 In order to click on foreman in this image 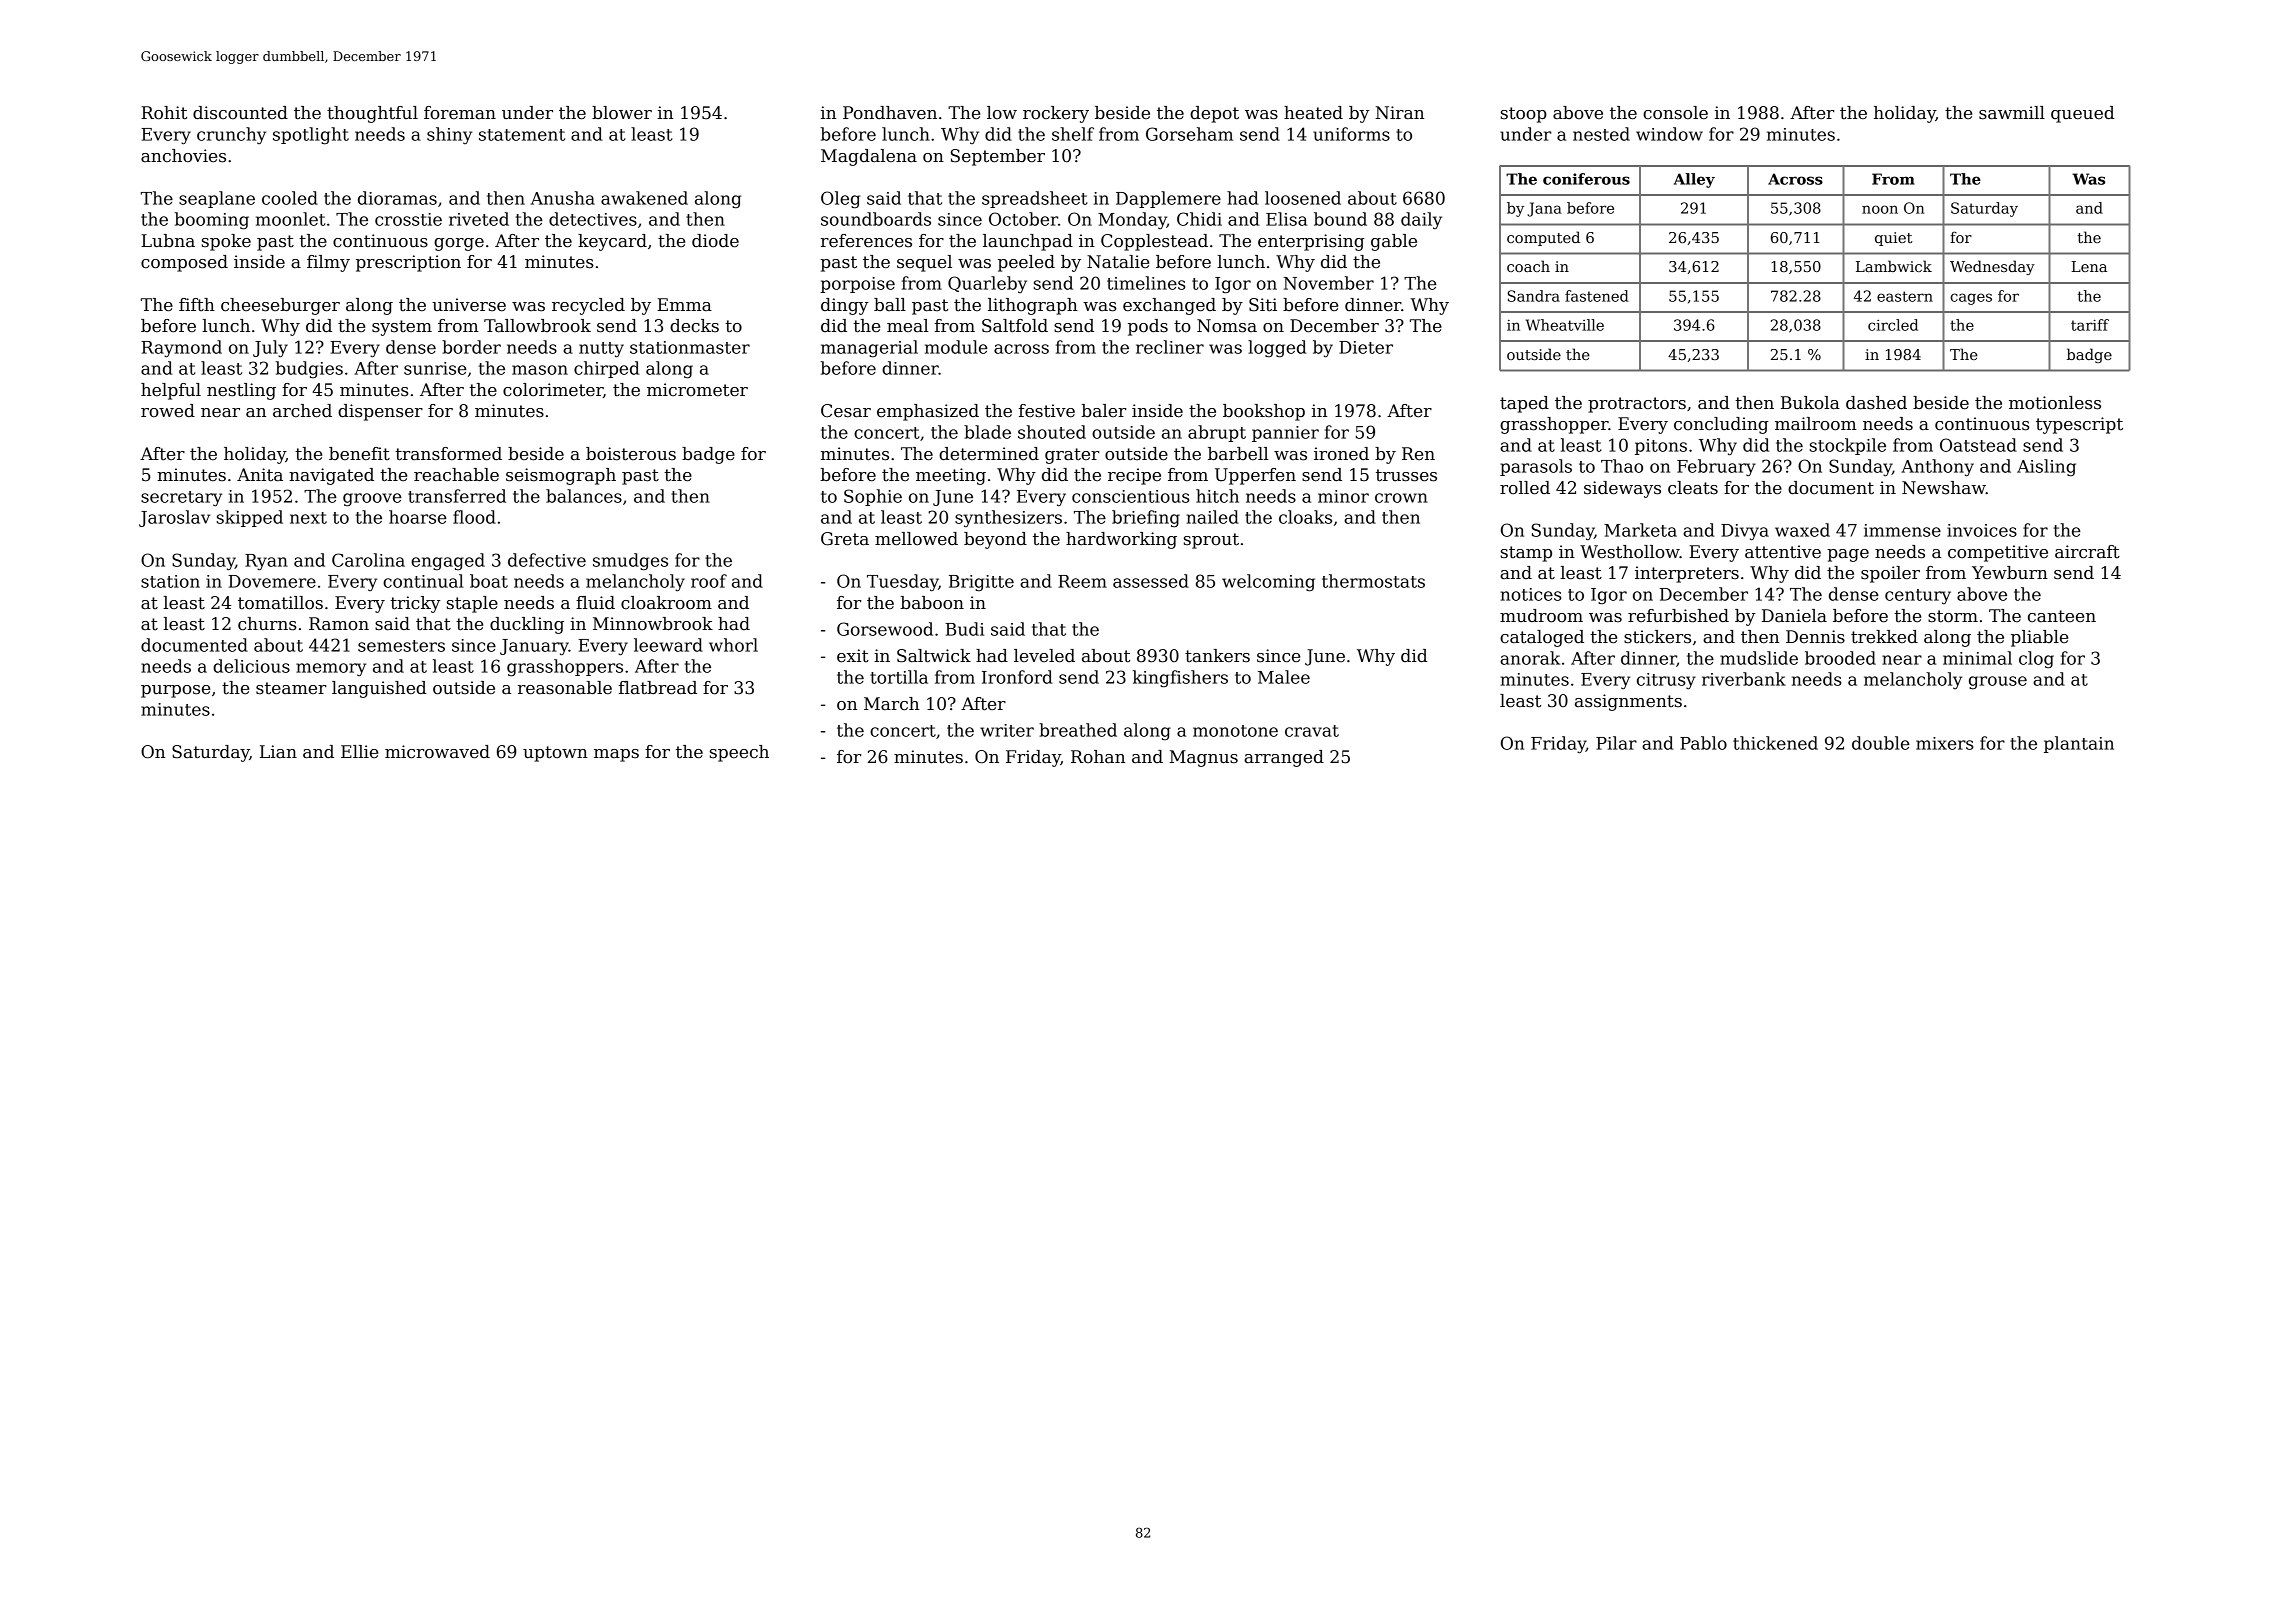, I will do `click(460, 113)`.
